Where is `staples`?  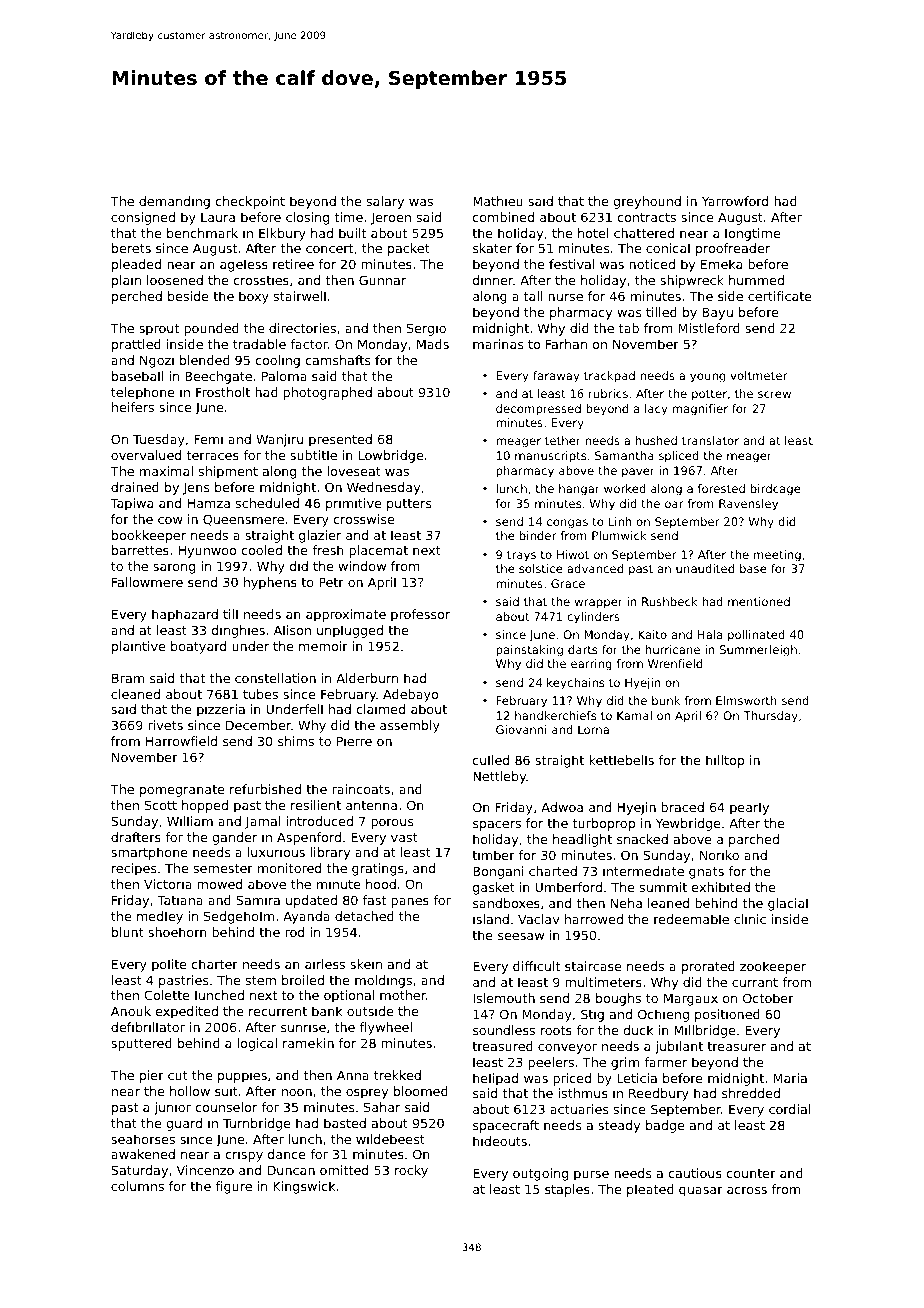
staples is located at coordinates (567, 1190).
